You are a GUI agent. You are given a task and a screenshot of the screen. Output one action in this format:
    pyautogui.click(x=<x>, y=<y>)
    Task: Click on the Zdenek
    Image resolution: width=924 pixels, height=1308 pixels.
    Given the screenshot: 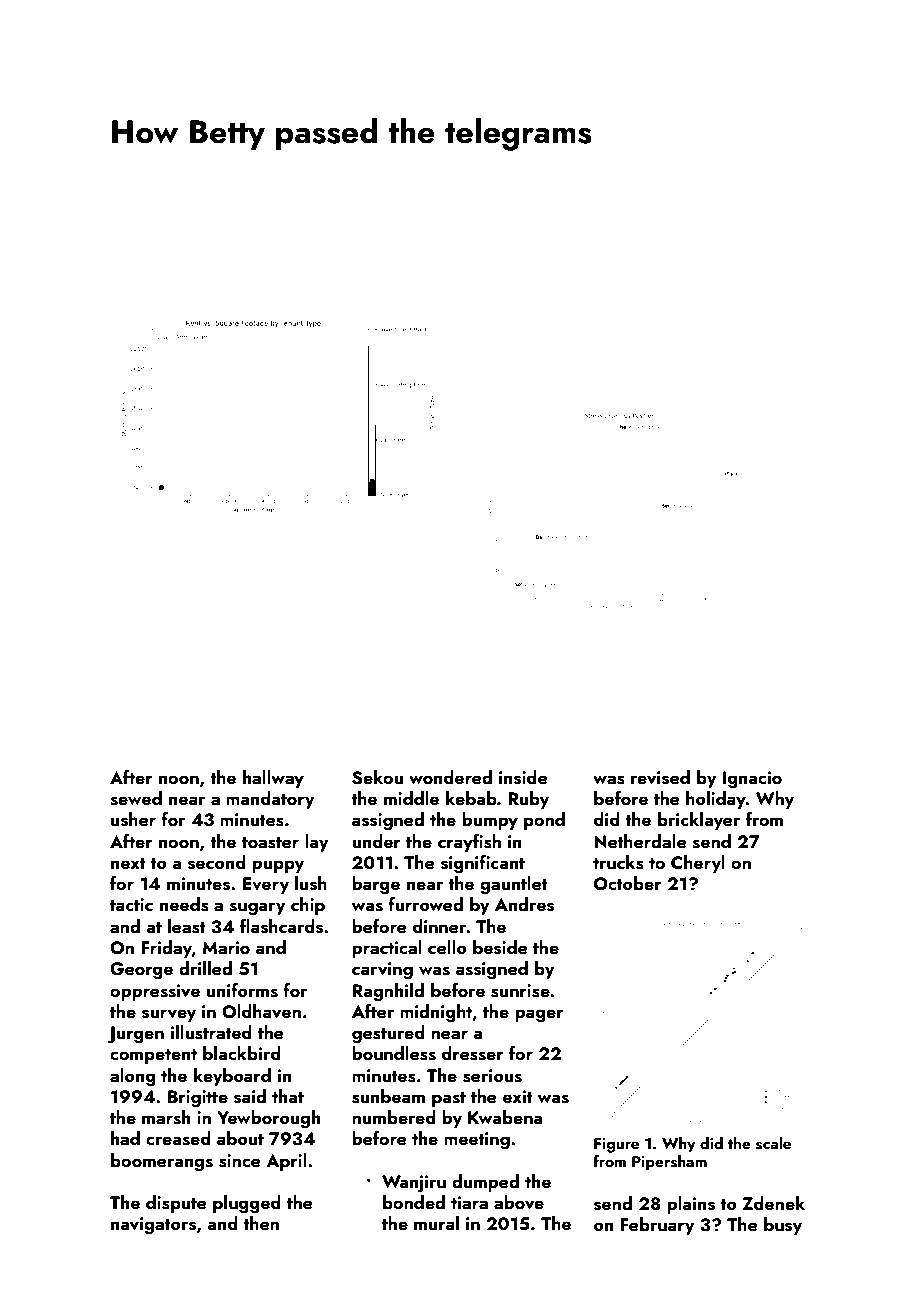 What is the action you would take?
    pyautogui.click(x=773, y=1203)
